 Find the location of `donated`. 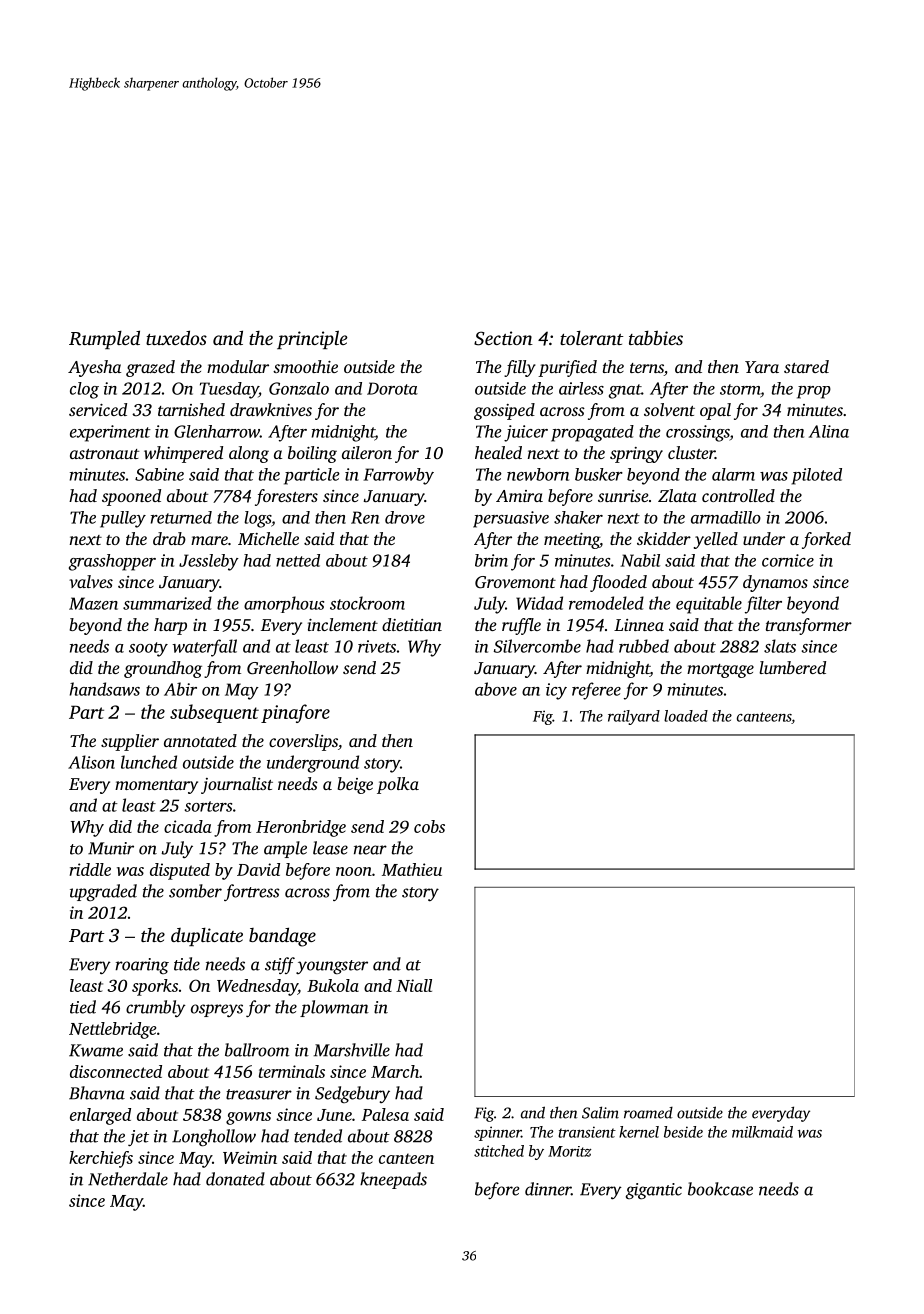

donated is located at coordinates (235, 1179).
